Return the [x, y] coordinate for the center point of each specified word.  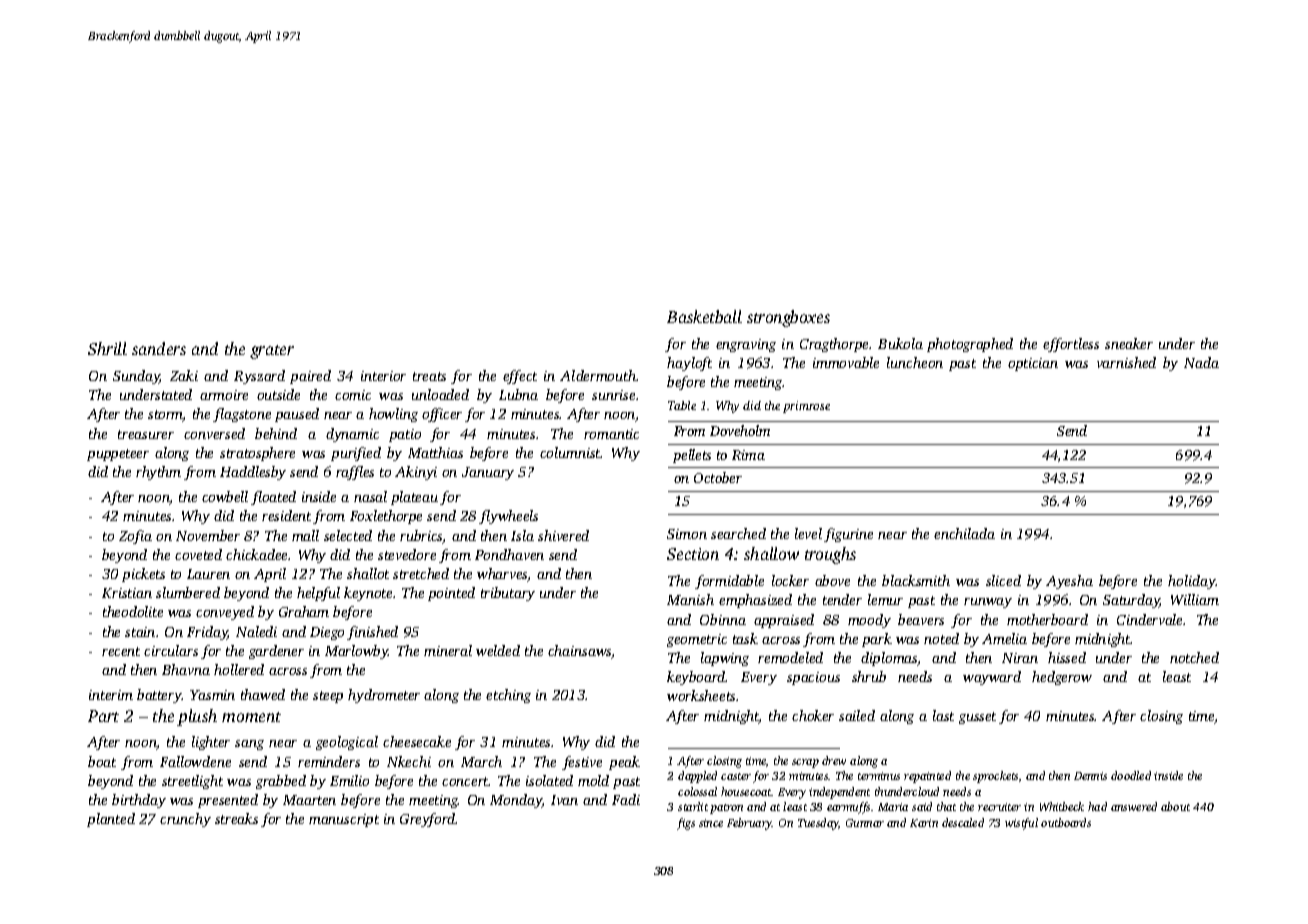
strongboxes [788, 318]
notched [1194, 657]
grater [272, 352]
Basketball [704, 316]
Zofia [135, 537]
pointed [451, 594]
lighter [211, 743]
